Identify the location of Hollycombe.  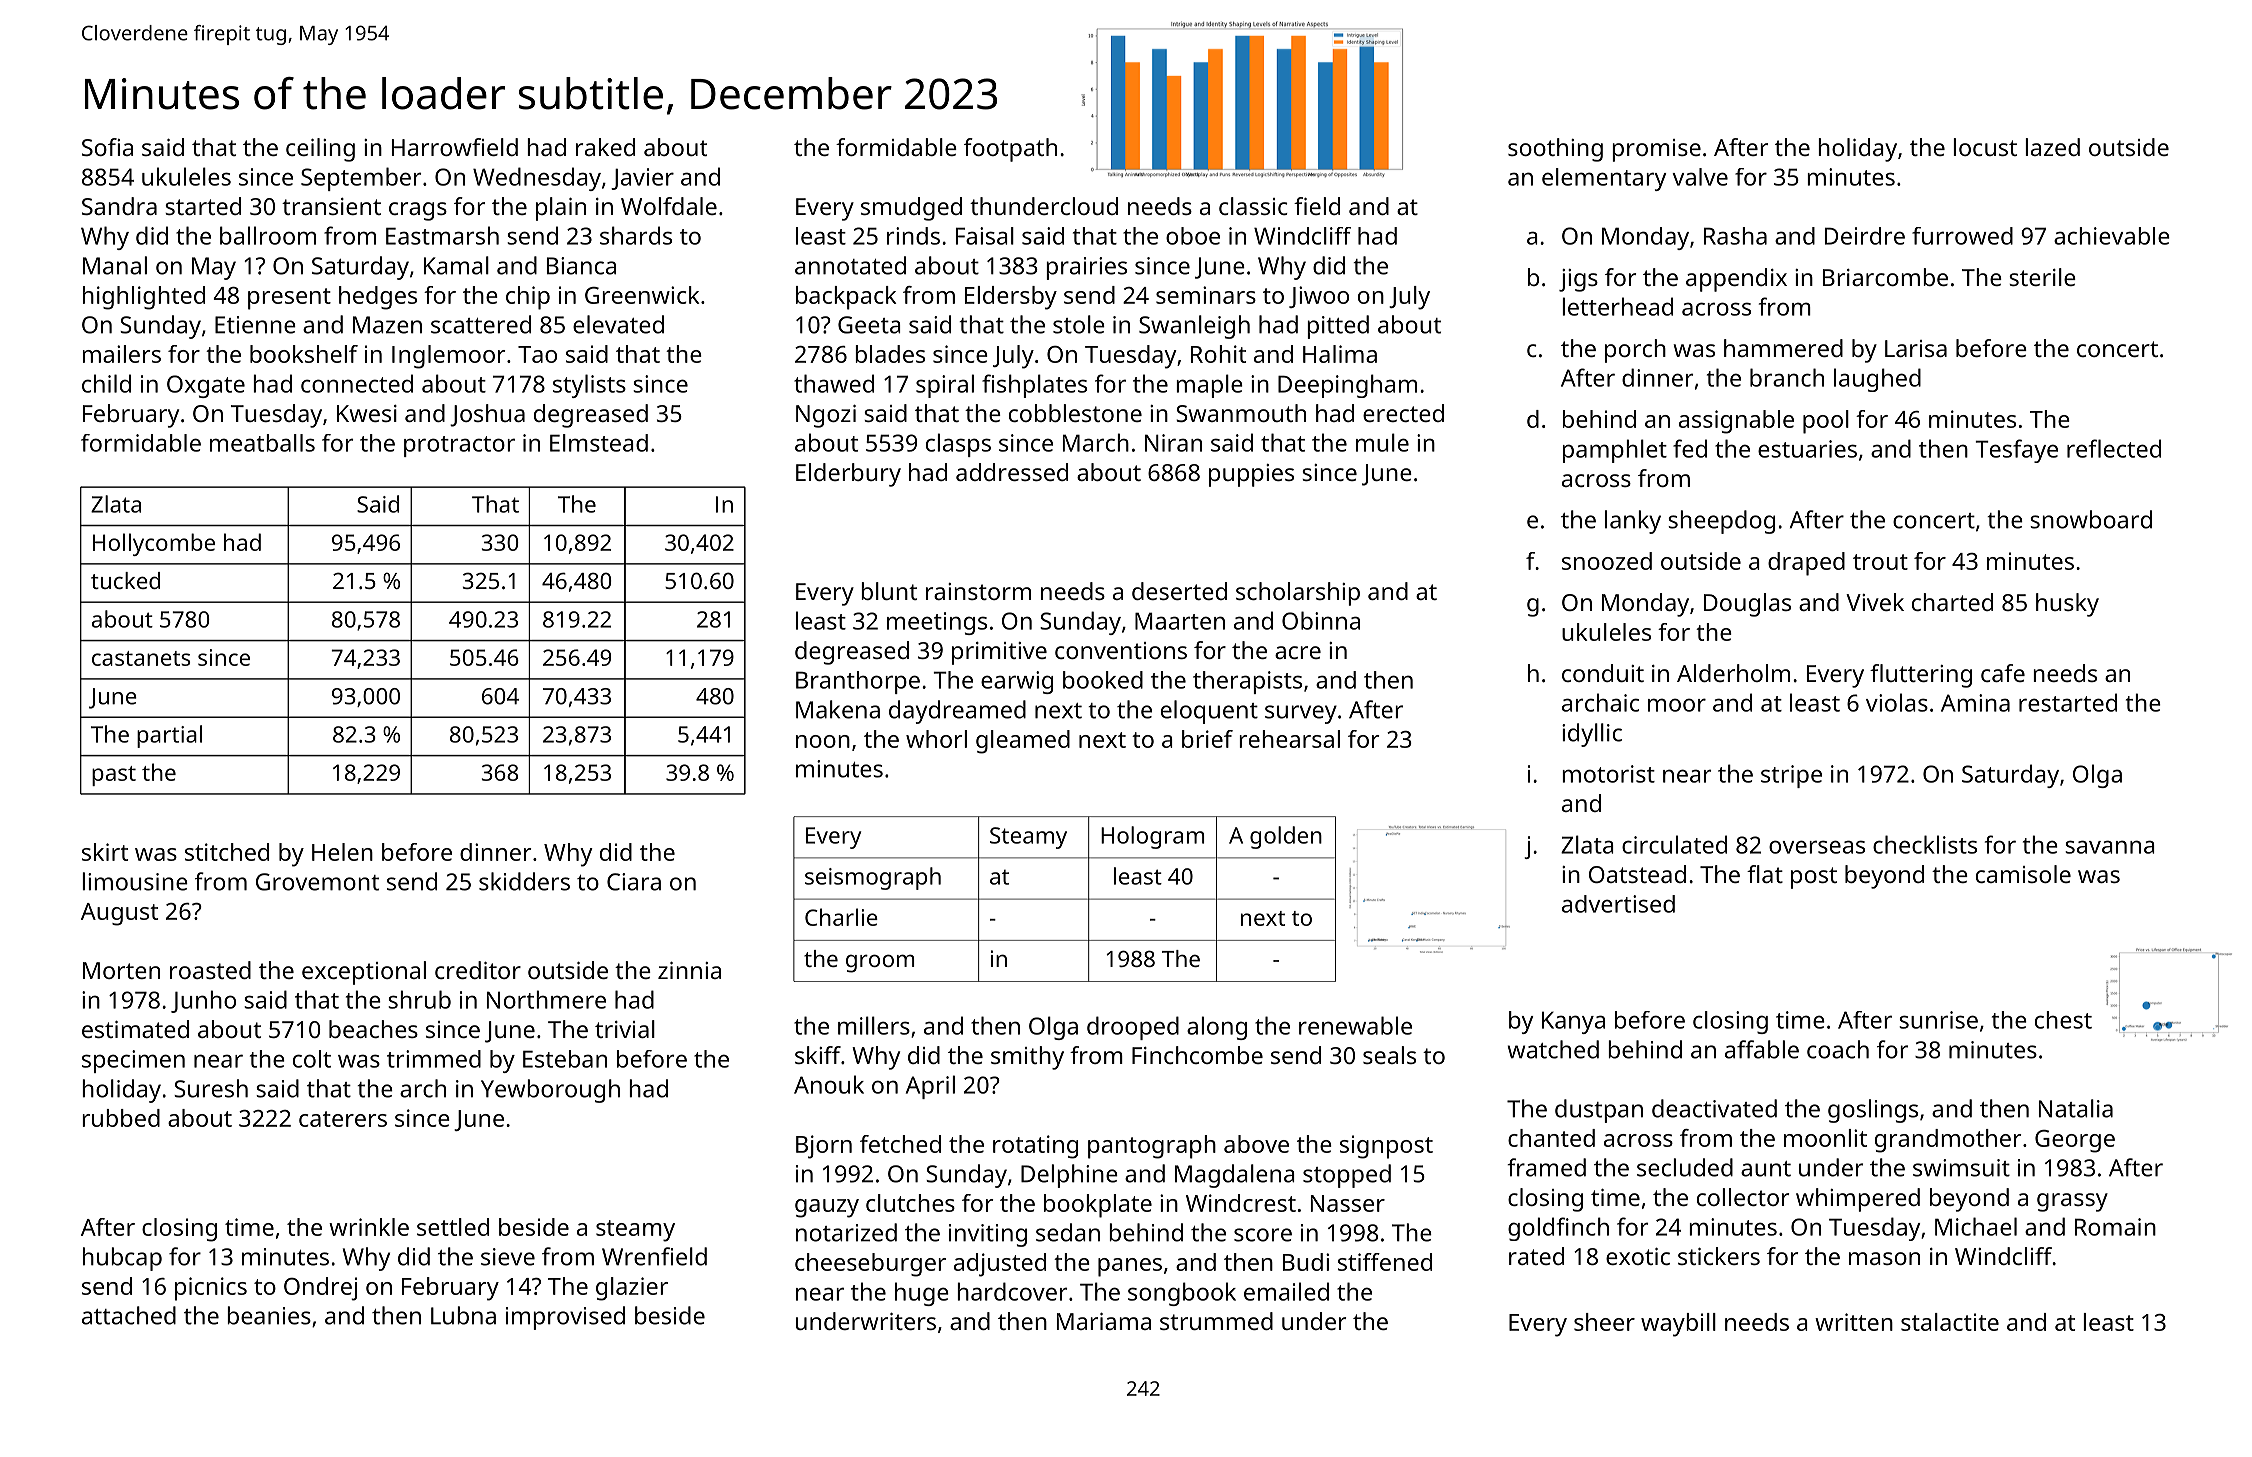
(154, 544).
